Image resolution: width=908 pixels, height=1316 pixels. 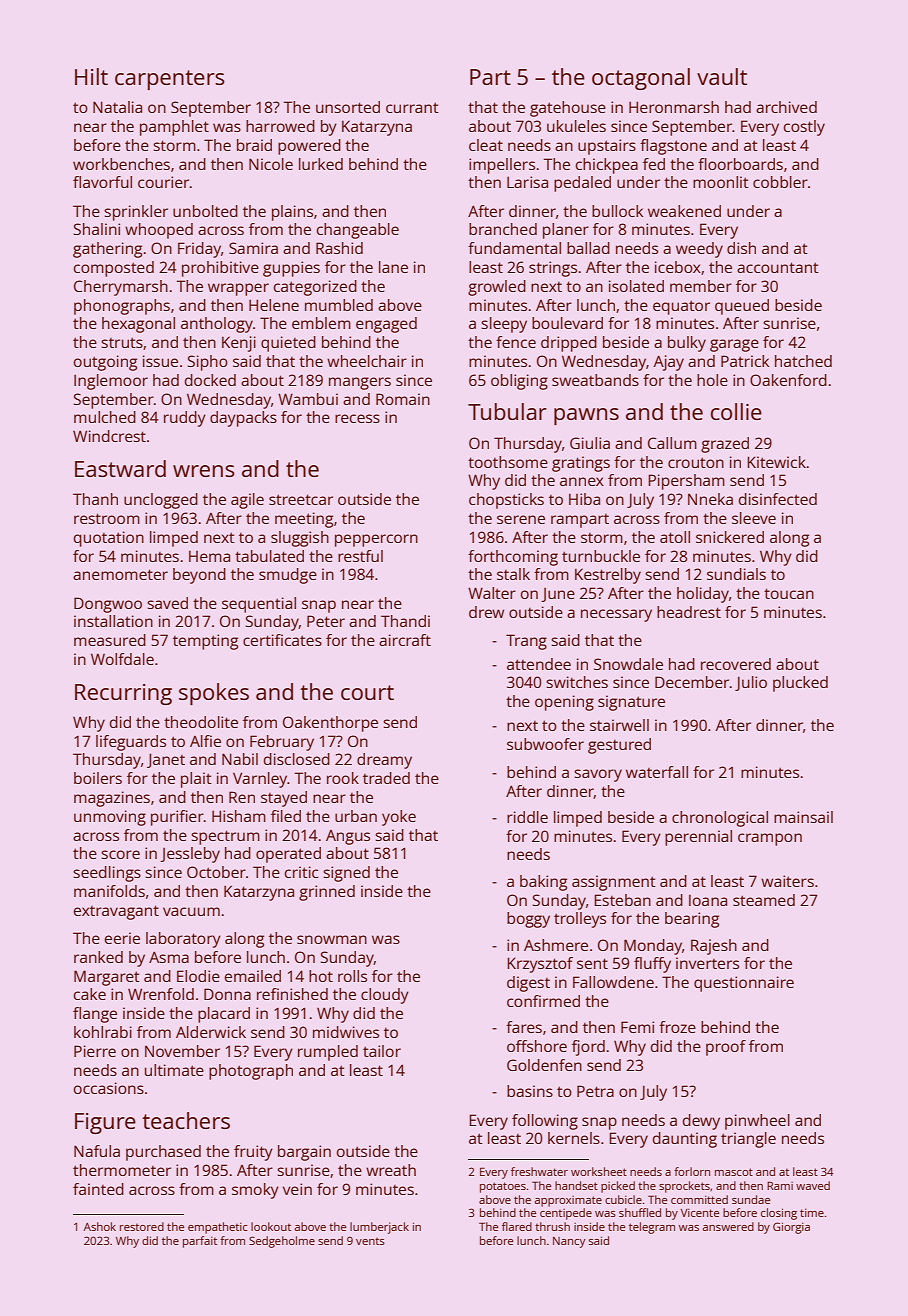 I want to click on octagonal, so click(x=641, y=79).
